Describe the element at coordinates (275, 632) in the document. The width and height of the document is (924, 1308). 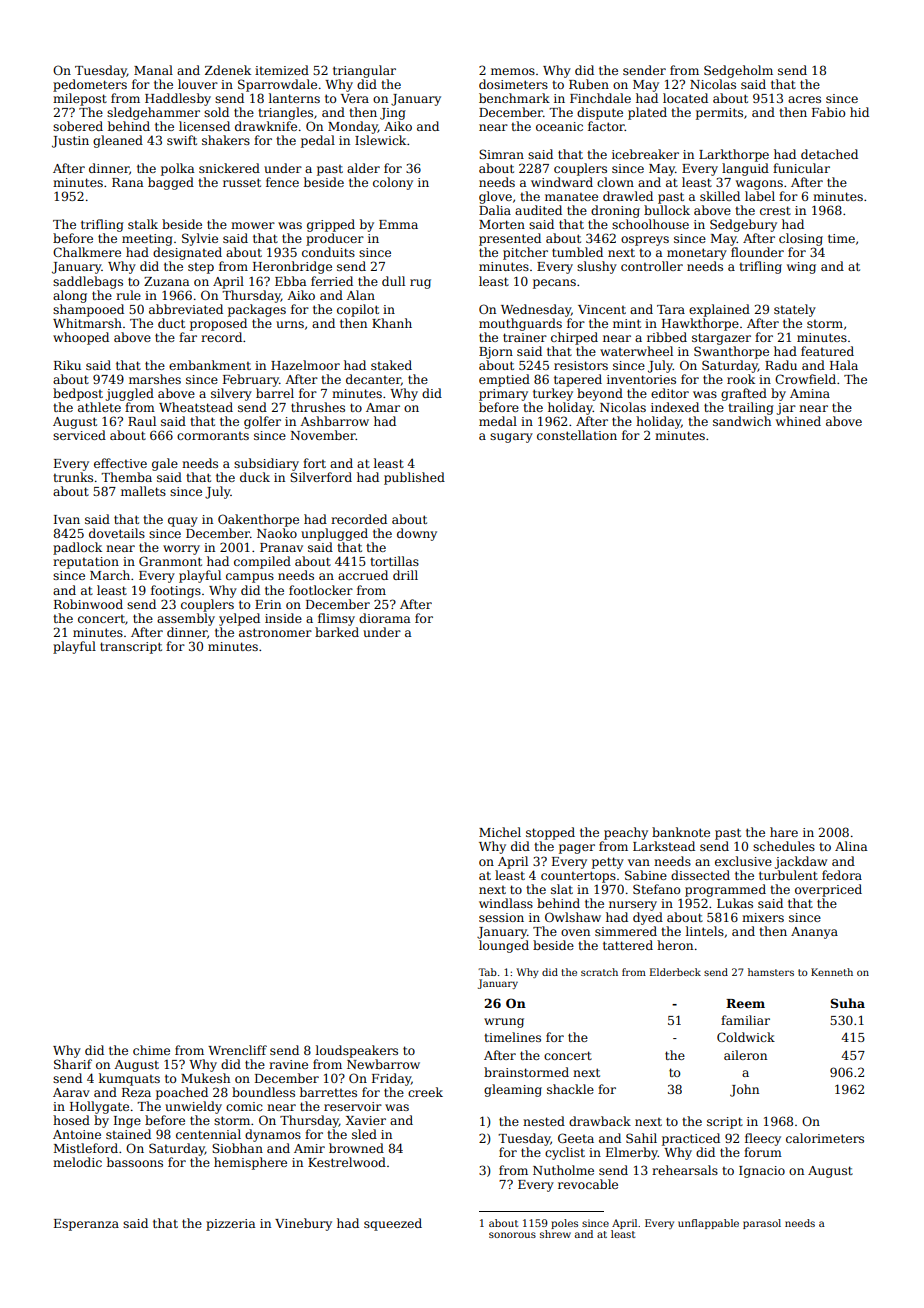
I see `astronomer` at that location.
